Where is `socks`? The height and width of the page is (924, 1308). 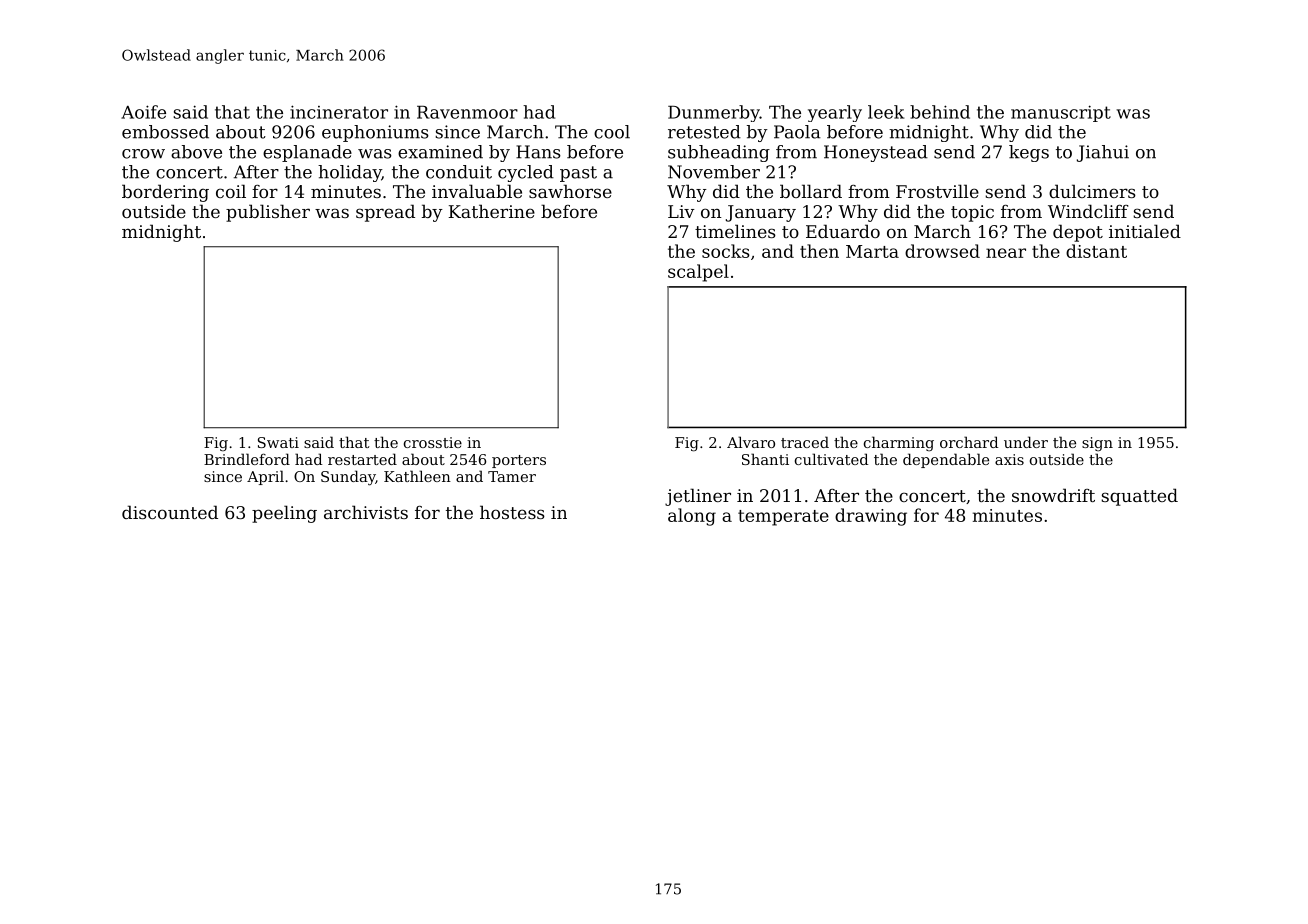 socks is located at coordinates (726, 251).
